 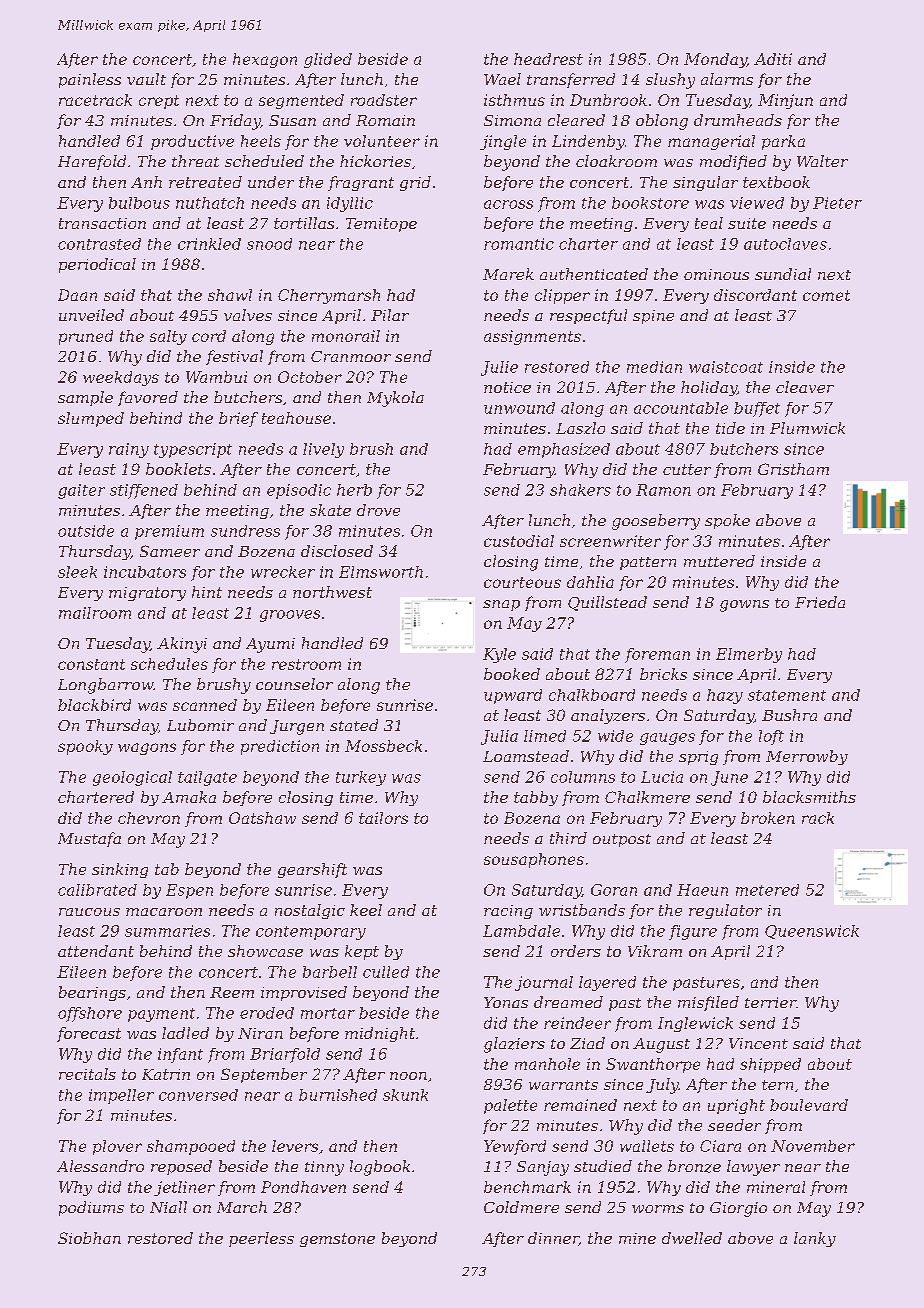 What do you see at coordinates (670, 81) in the document?
I see `slushy` at bounding box center [670, 81].
